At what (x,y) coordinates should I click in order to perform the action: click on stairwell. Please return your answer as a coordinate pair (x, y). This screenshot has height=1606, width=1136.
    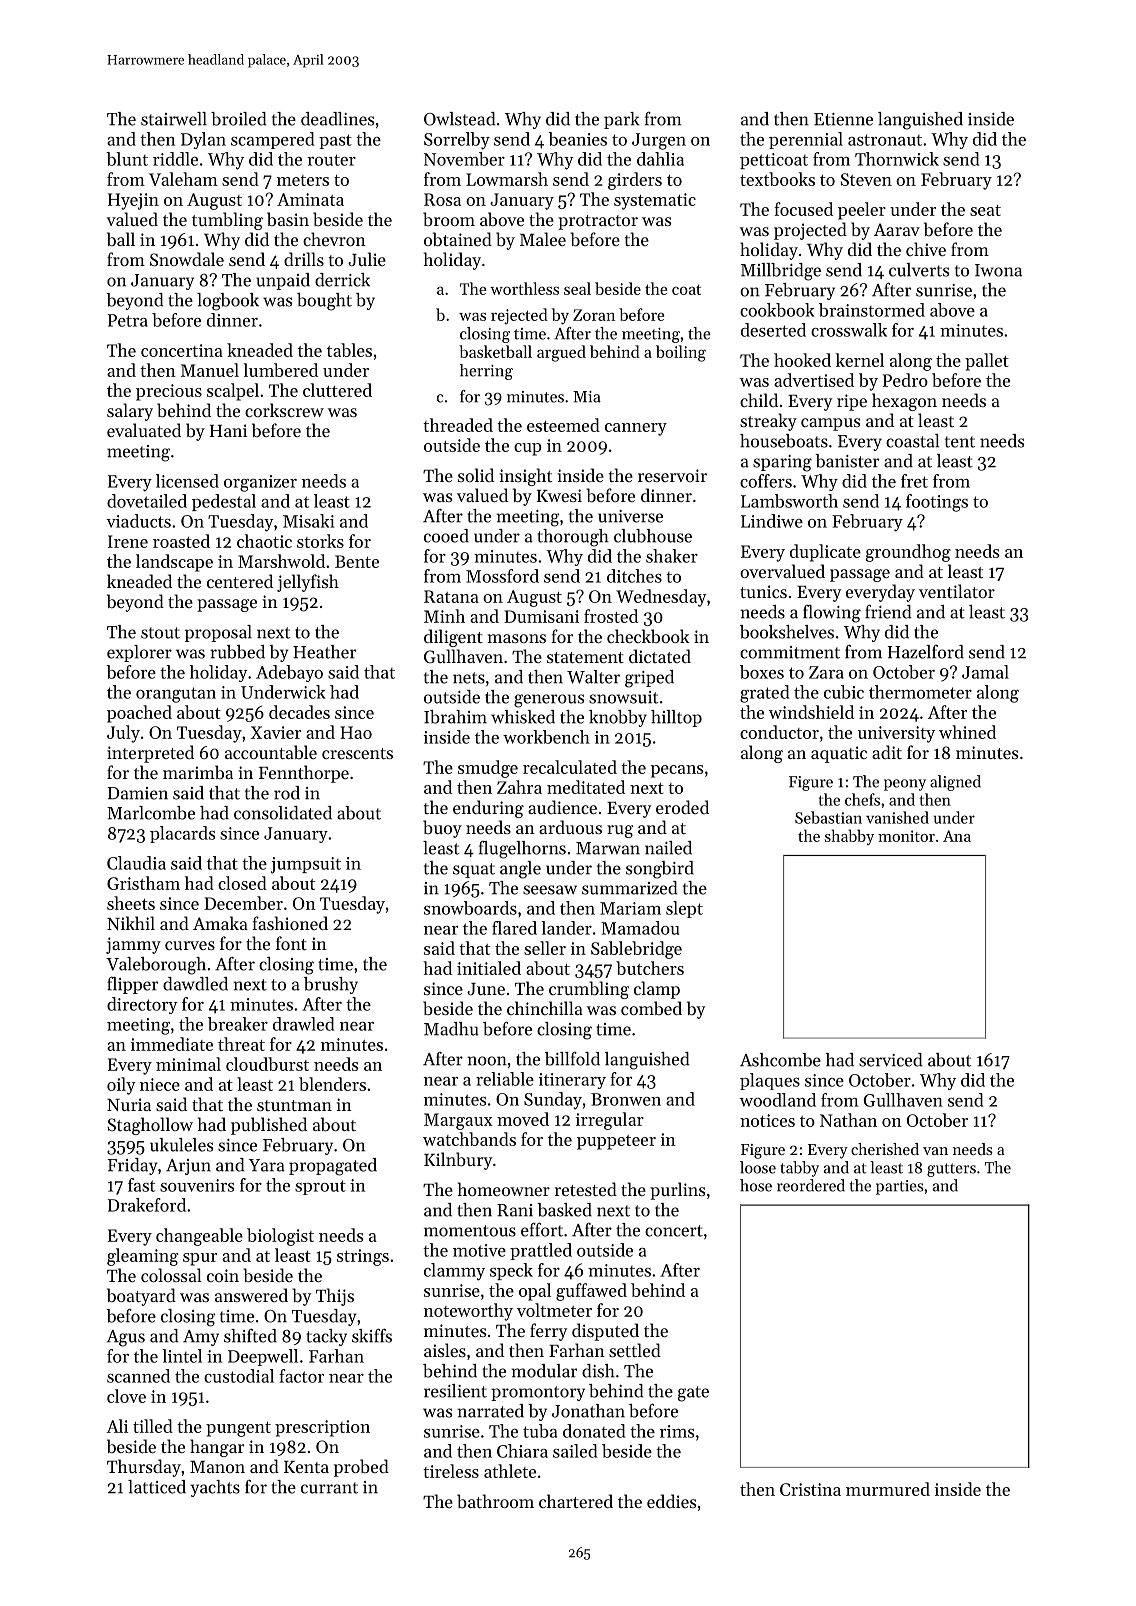
    Looking at the image, I should click on (174, 119).
